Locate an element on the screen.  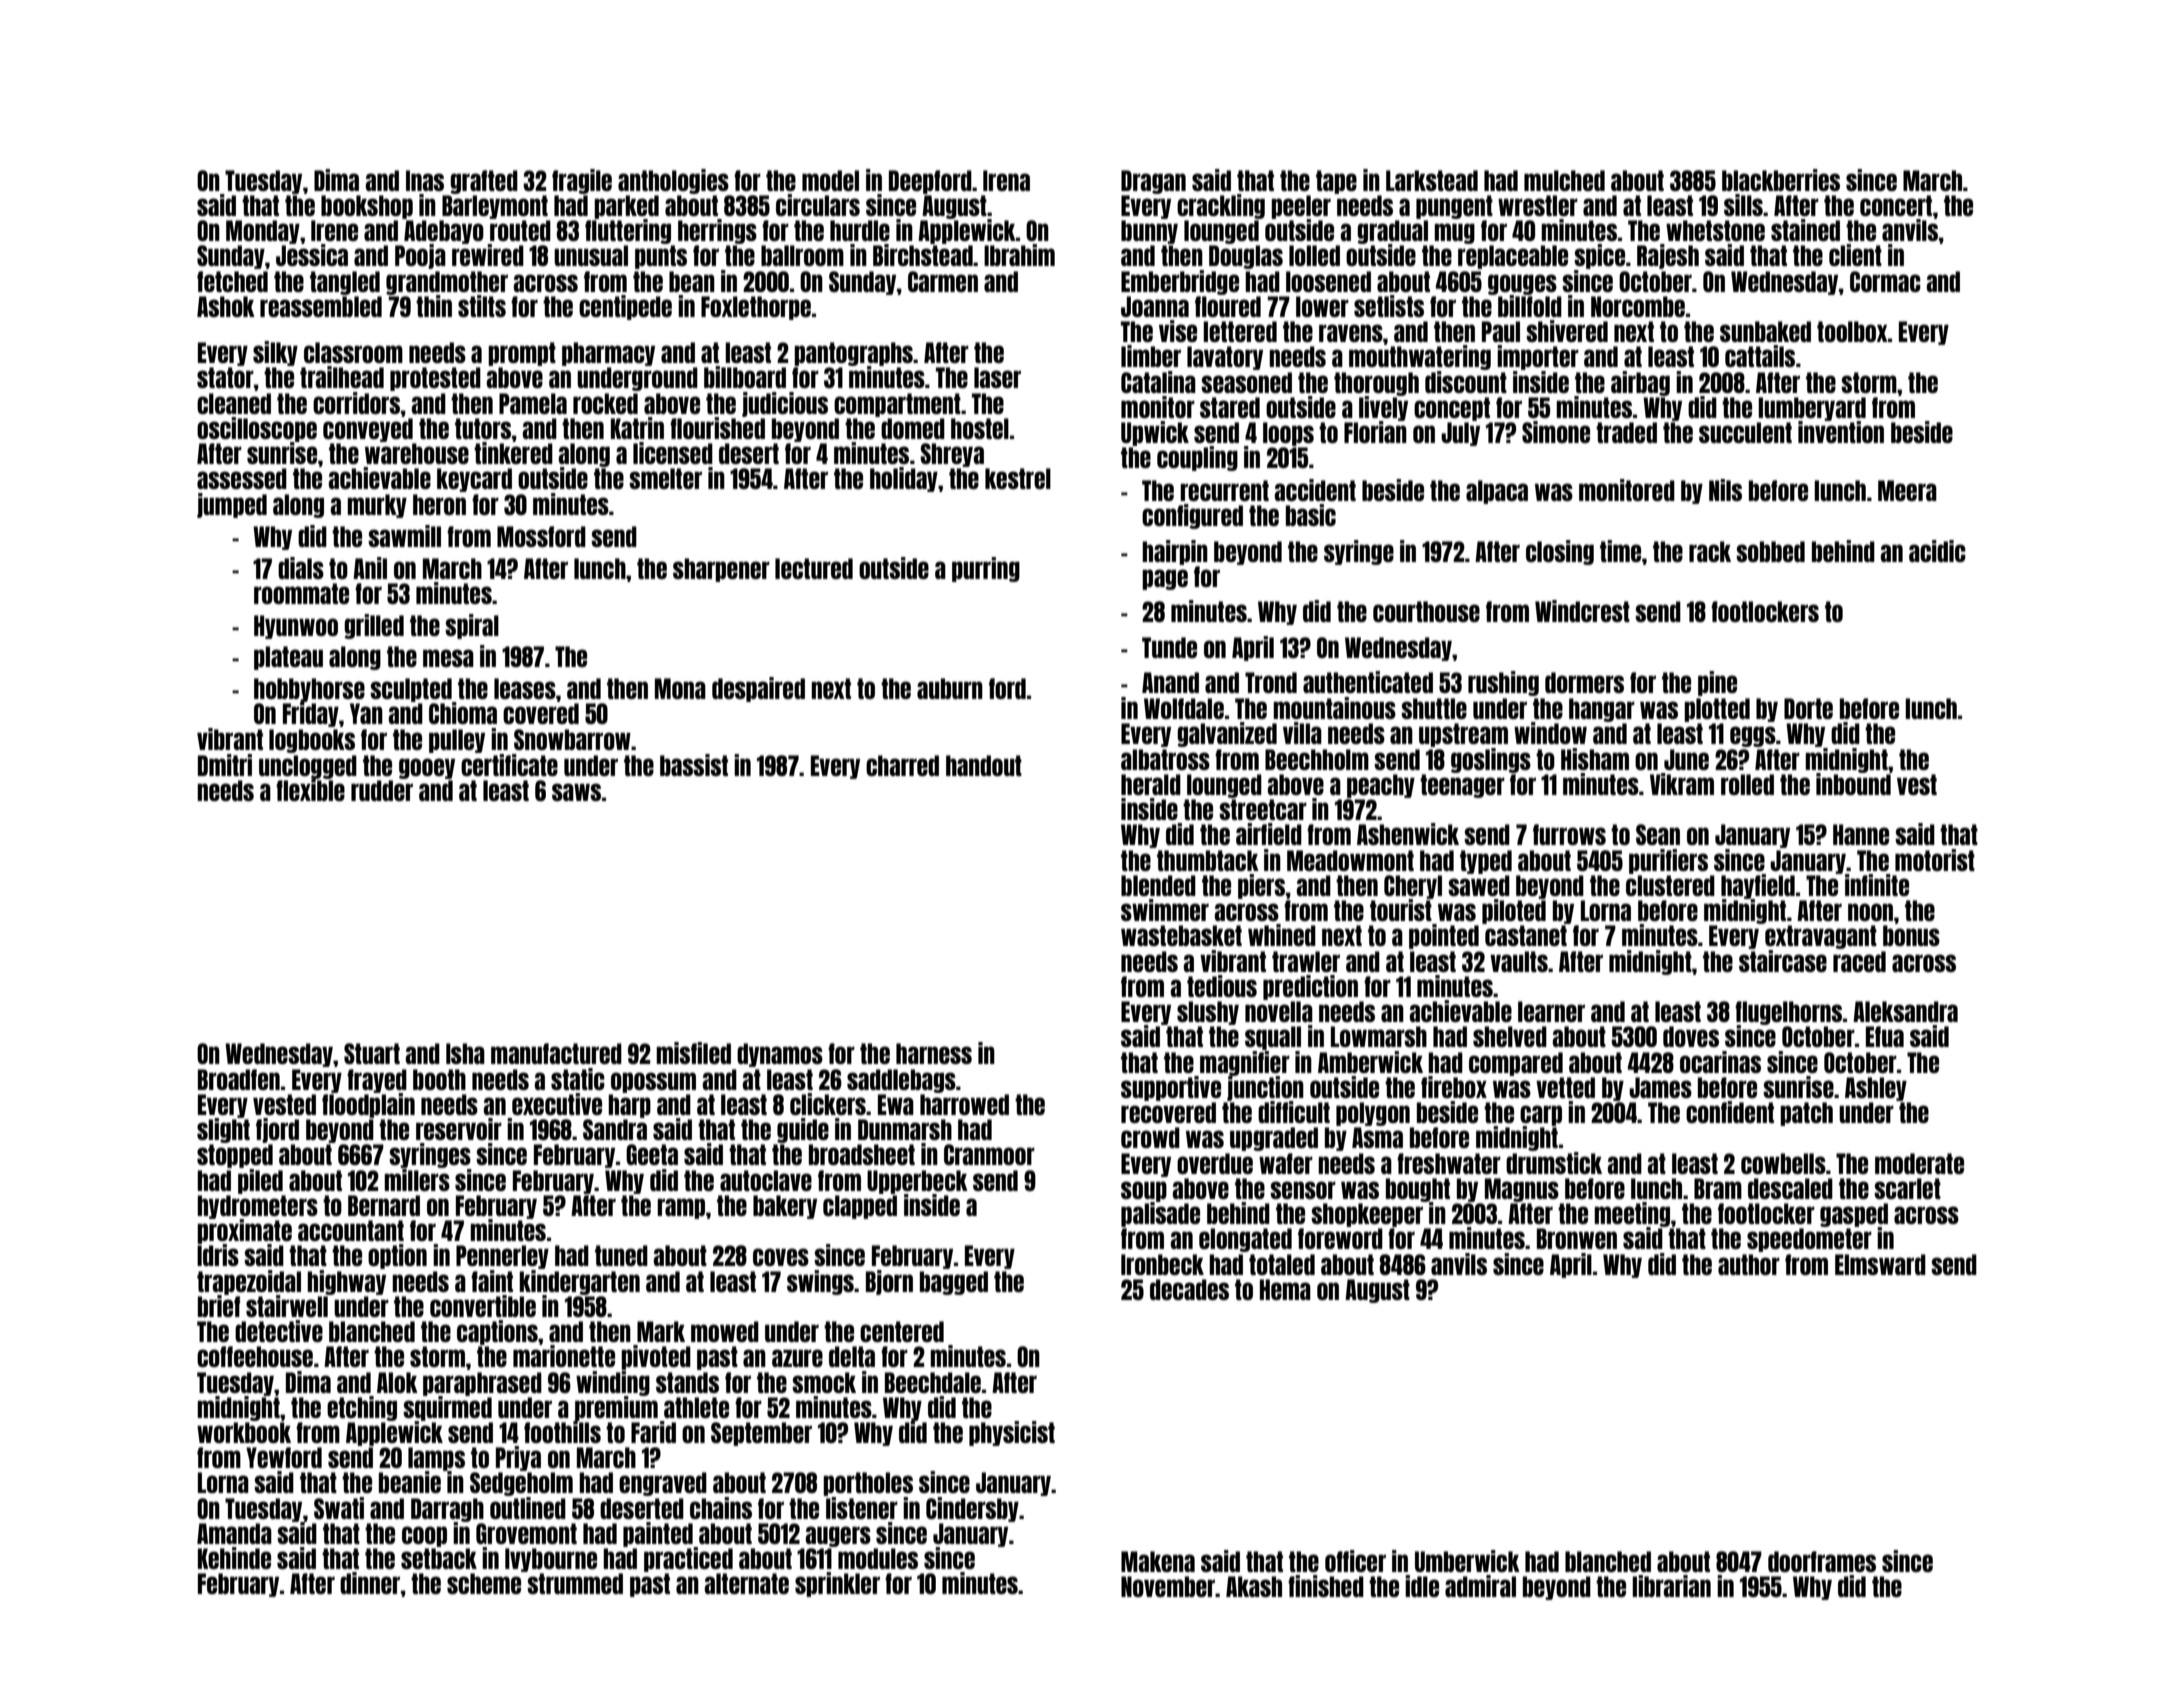
time is located at coordinates (1620, 551).
